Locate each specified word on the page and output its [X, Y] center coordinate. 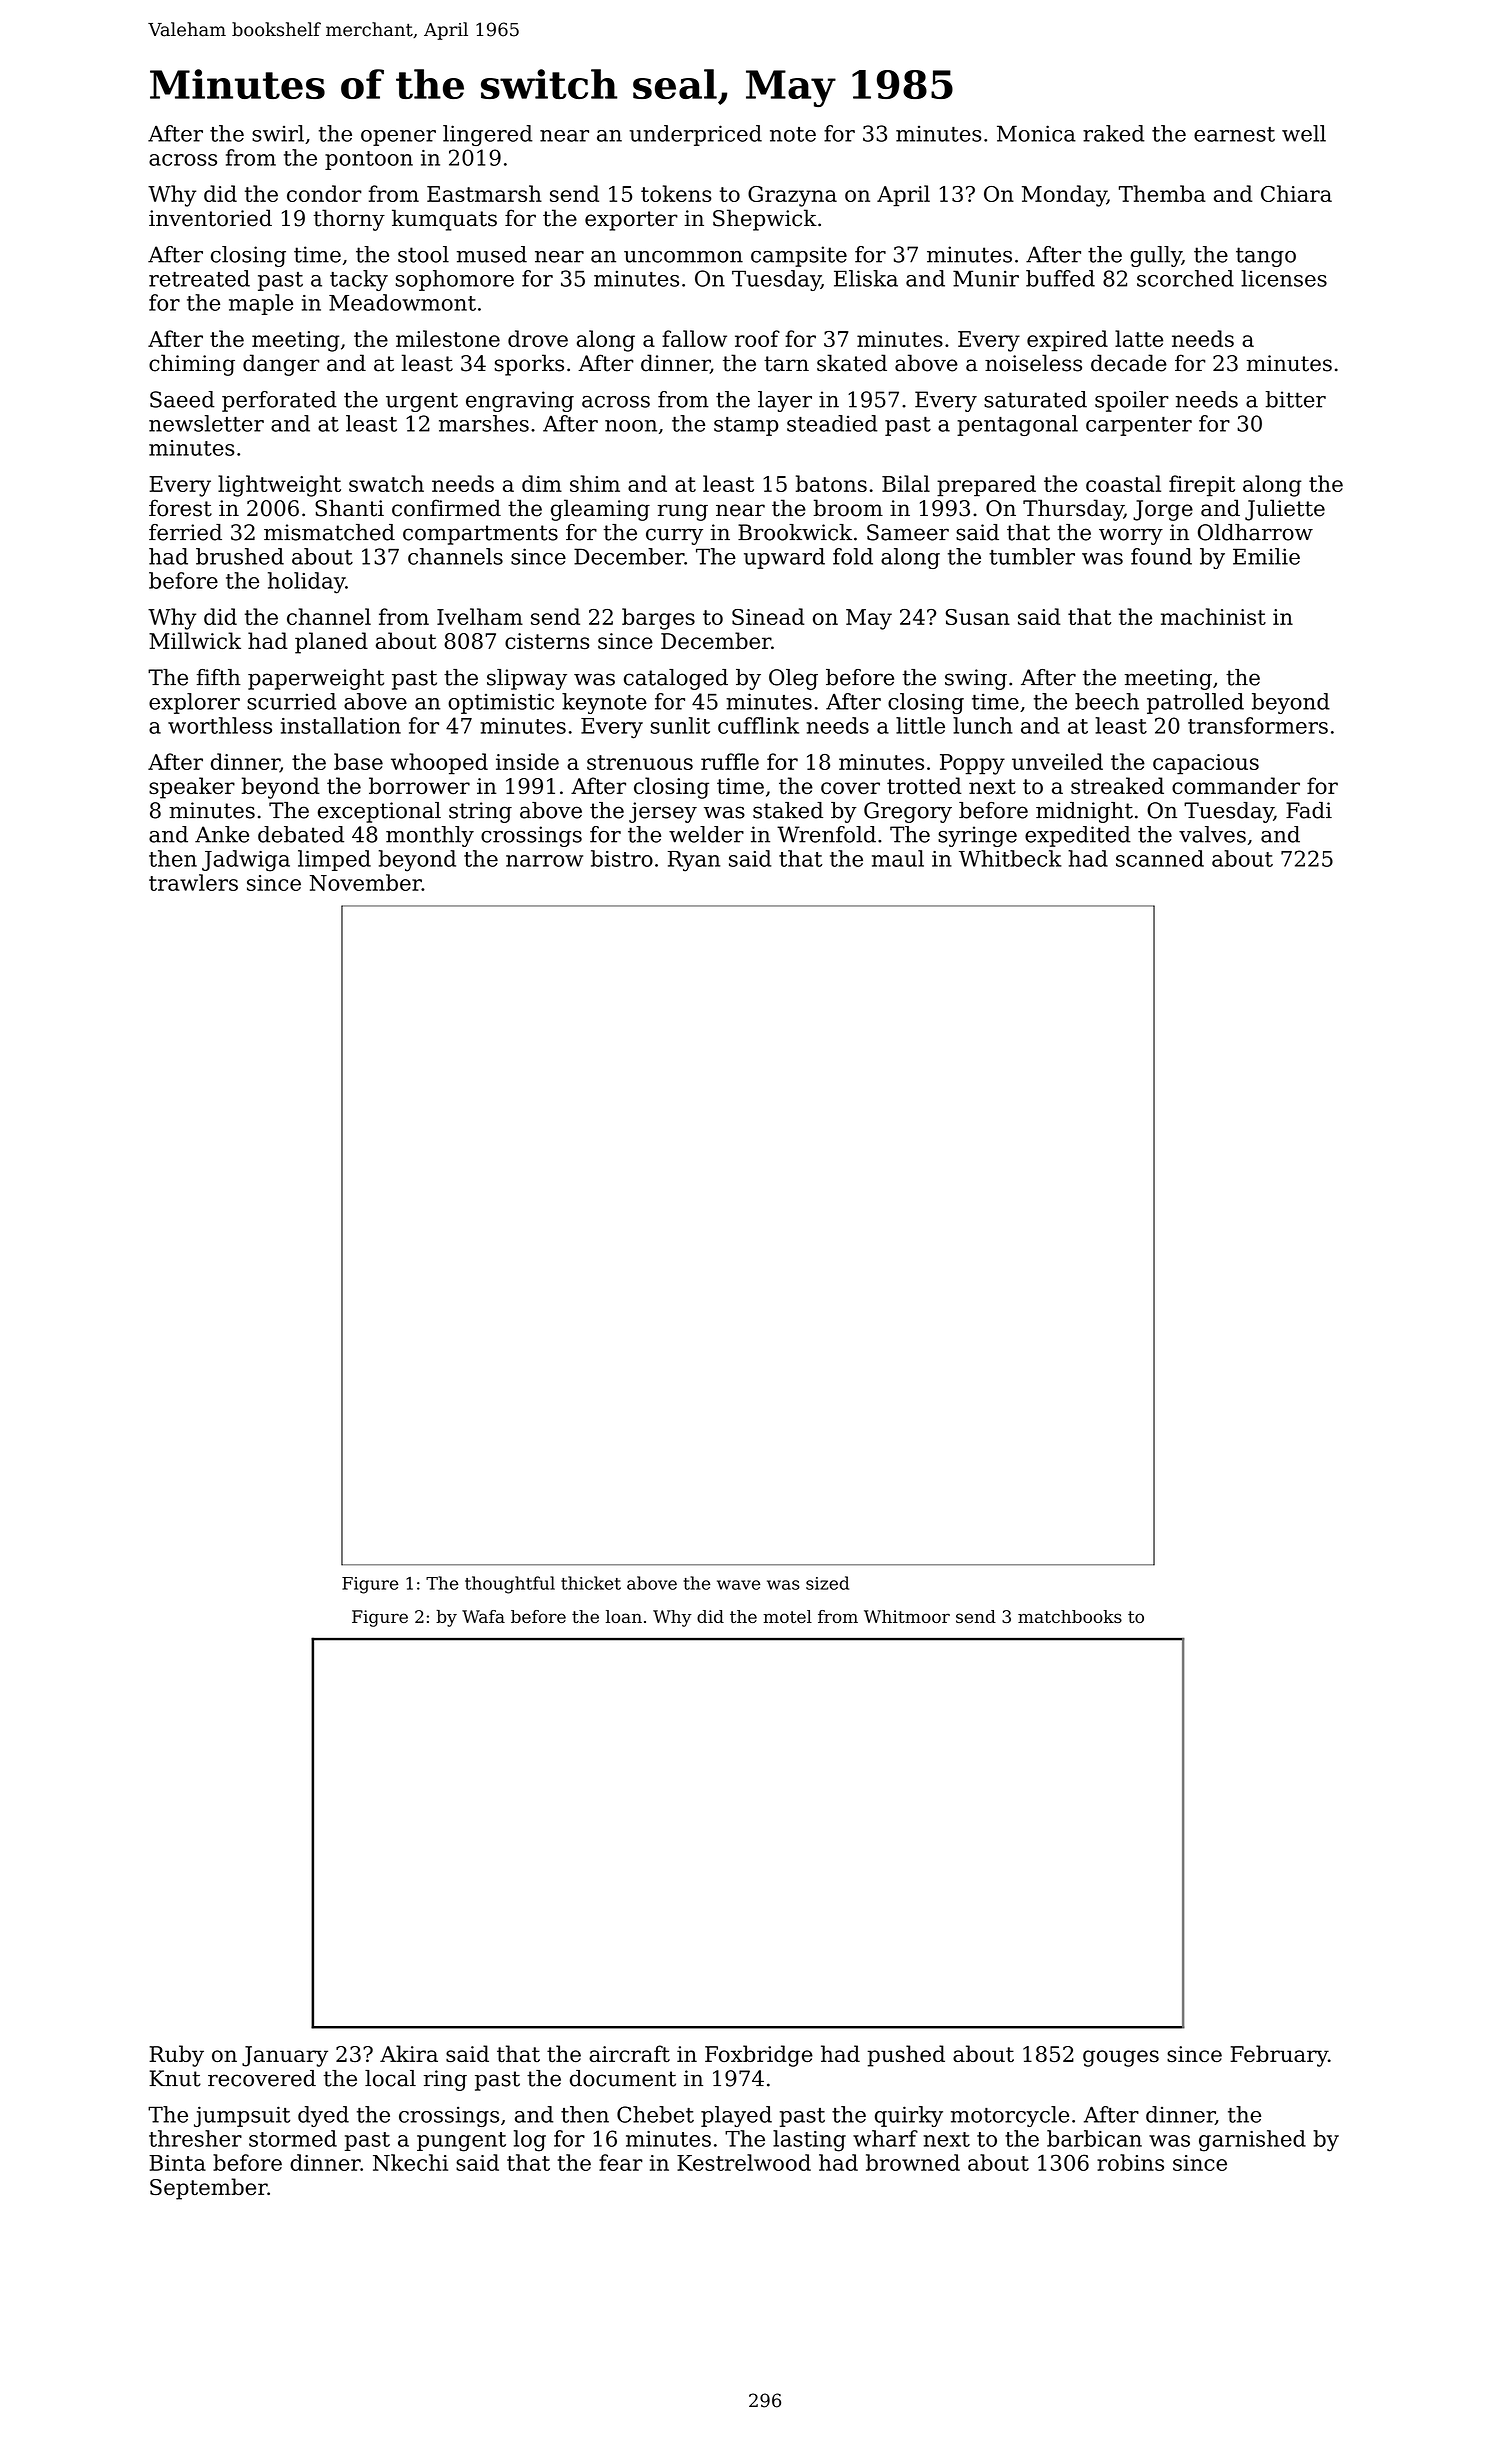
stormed [293, 2138]
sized [827, 1583]
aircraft [629, 2053]
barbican [1094, 2138]
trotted [924, 785]
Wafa [483, 1616]
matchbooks [1070, 1616]
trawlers [193, 882]
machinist [1213, 616]
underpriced [696, 135]
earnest [1234, 134]
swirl [278, 133]
